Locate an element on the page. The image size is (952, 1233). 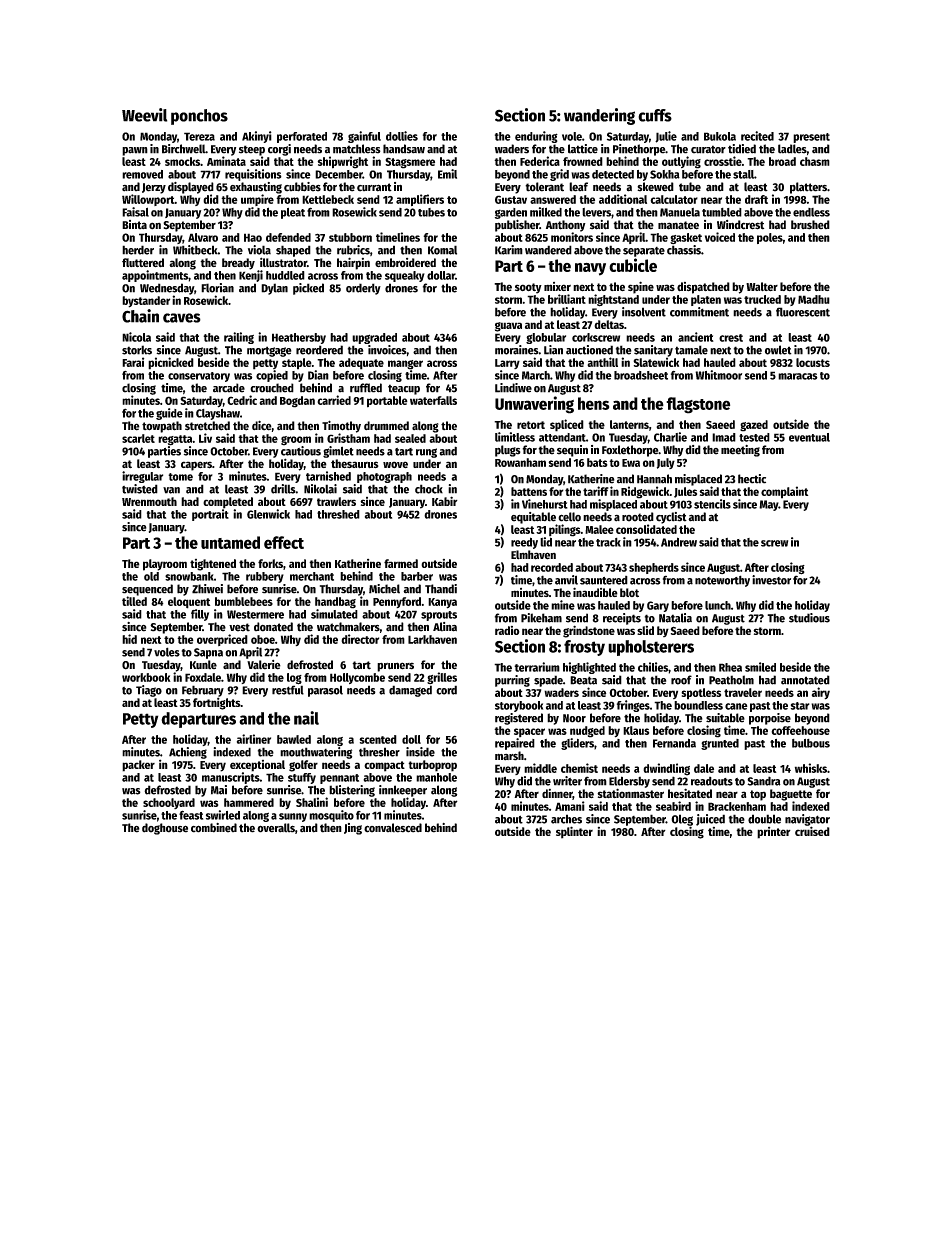
cuffs is located at coordinates (655, 115).
